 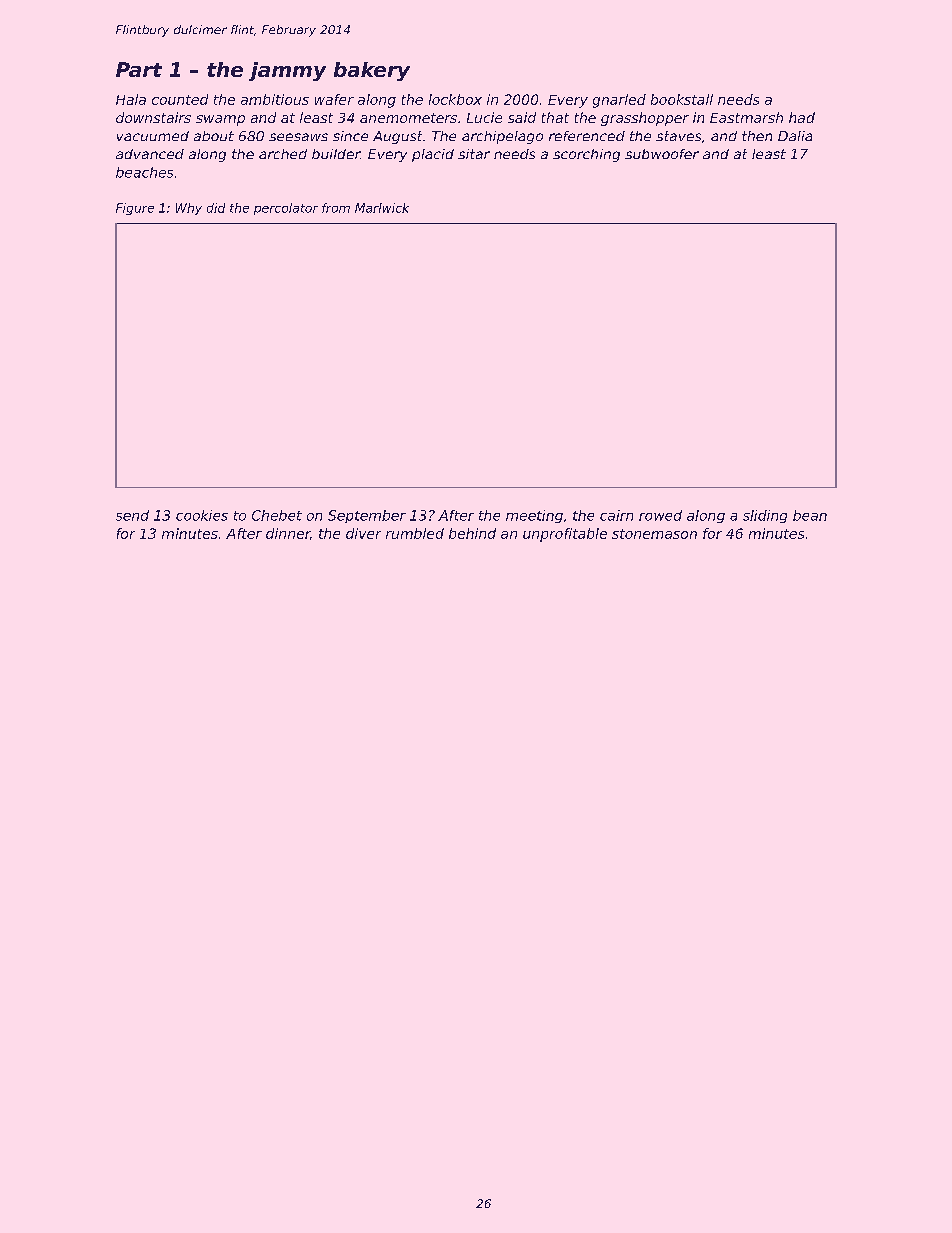 I want to click on rowed, so click(x=660, y=515).
